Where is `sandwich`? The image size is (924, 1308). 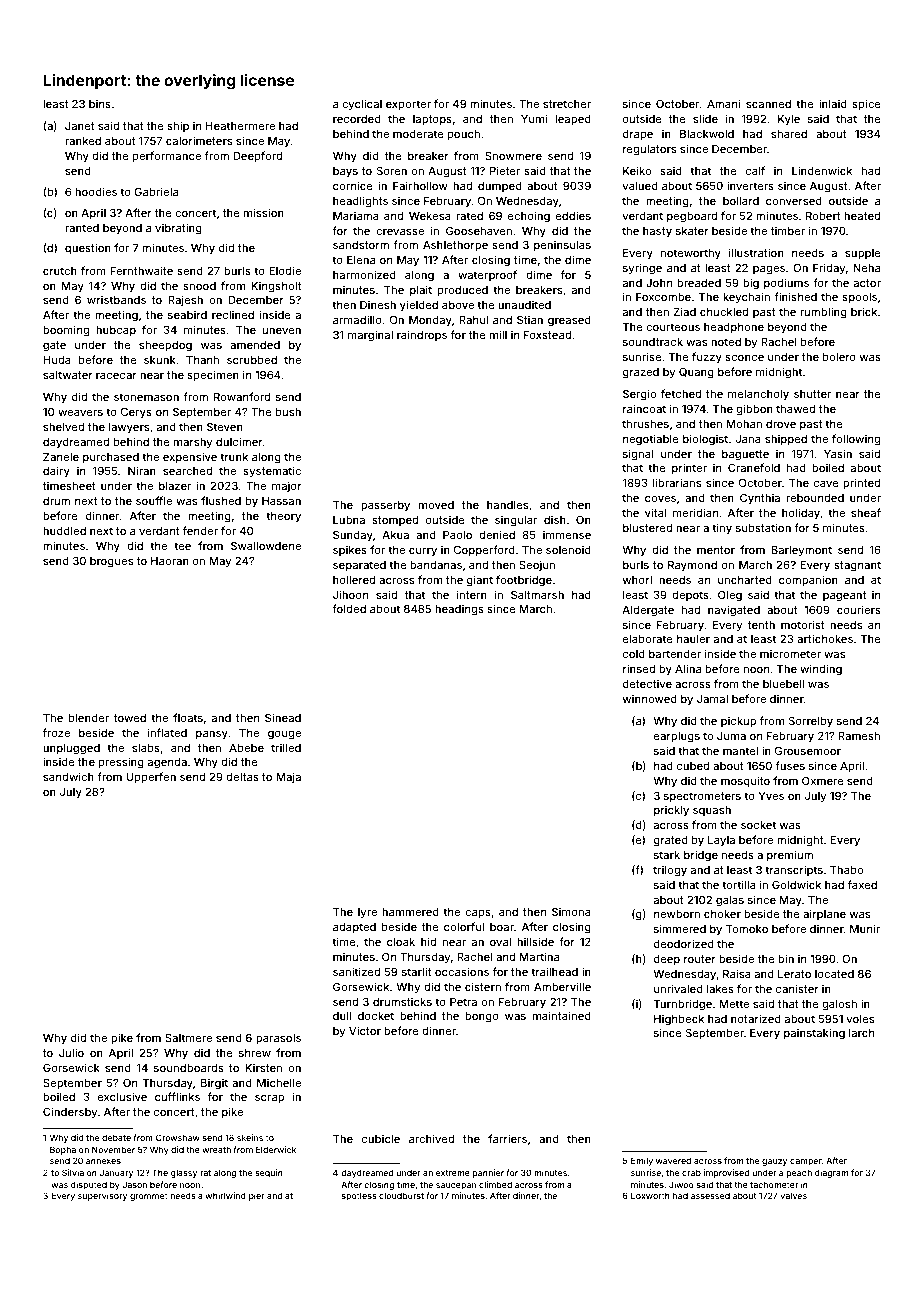 sandwich is located at coordinates (68, 776).
